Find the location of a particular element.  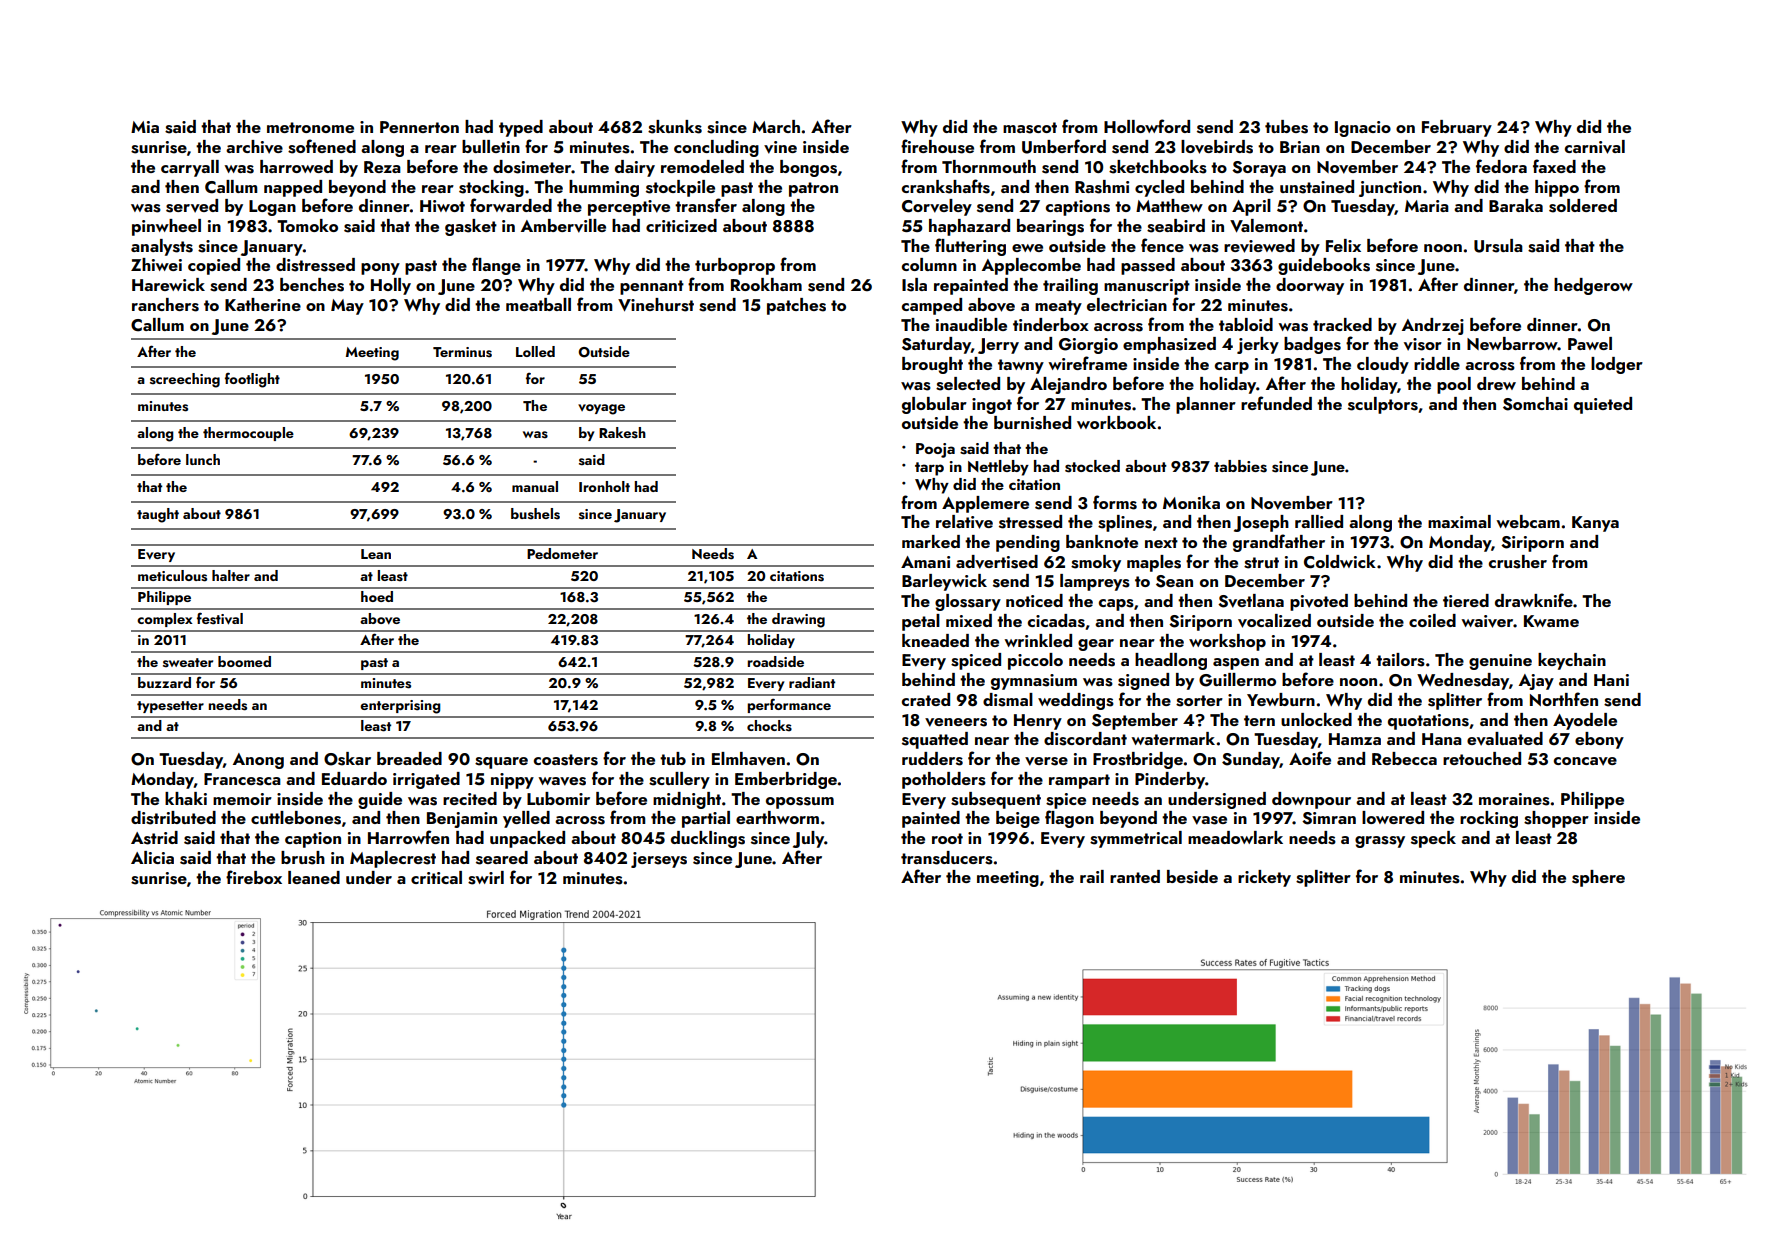

Ignacio is located at coordinates (1363, 129).
